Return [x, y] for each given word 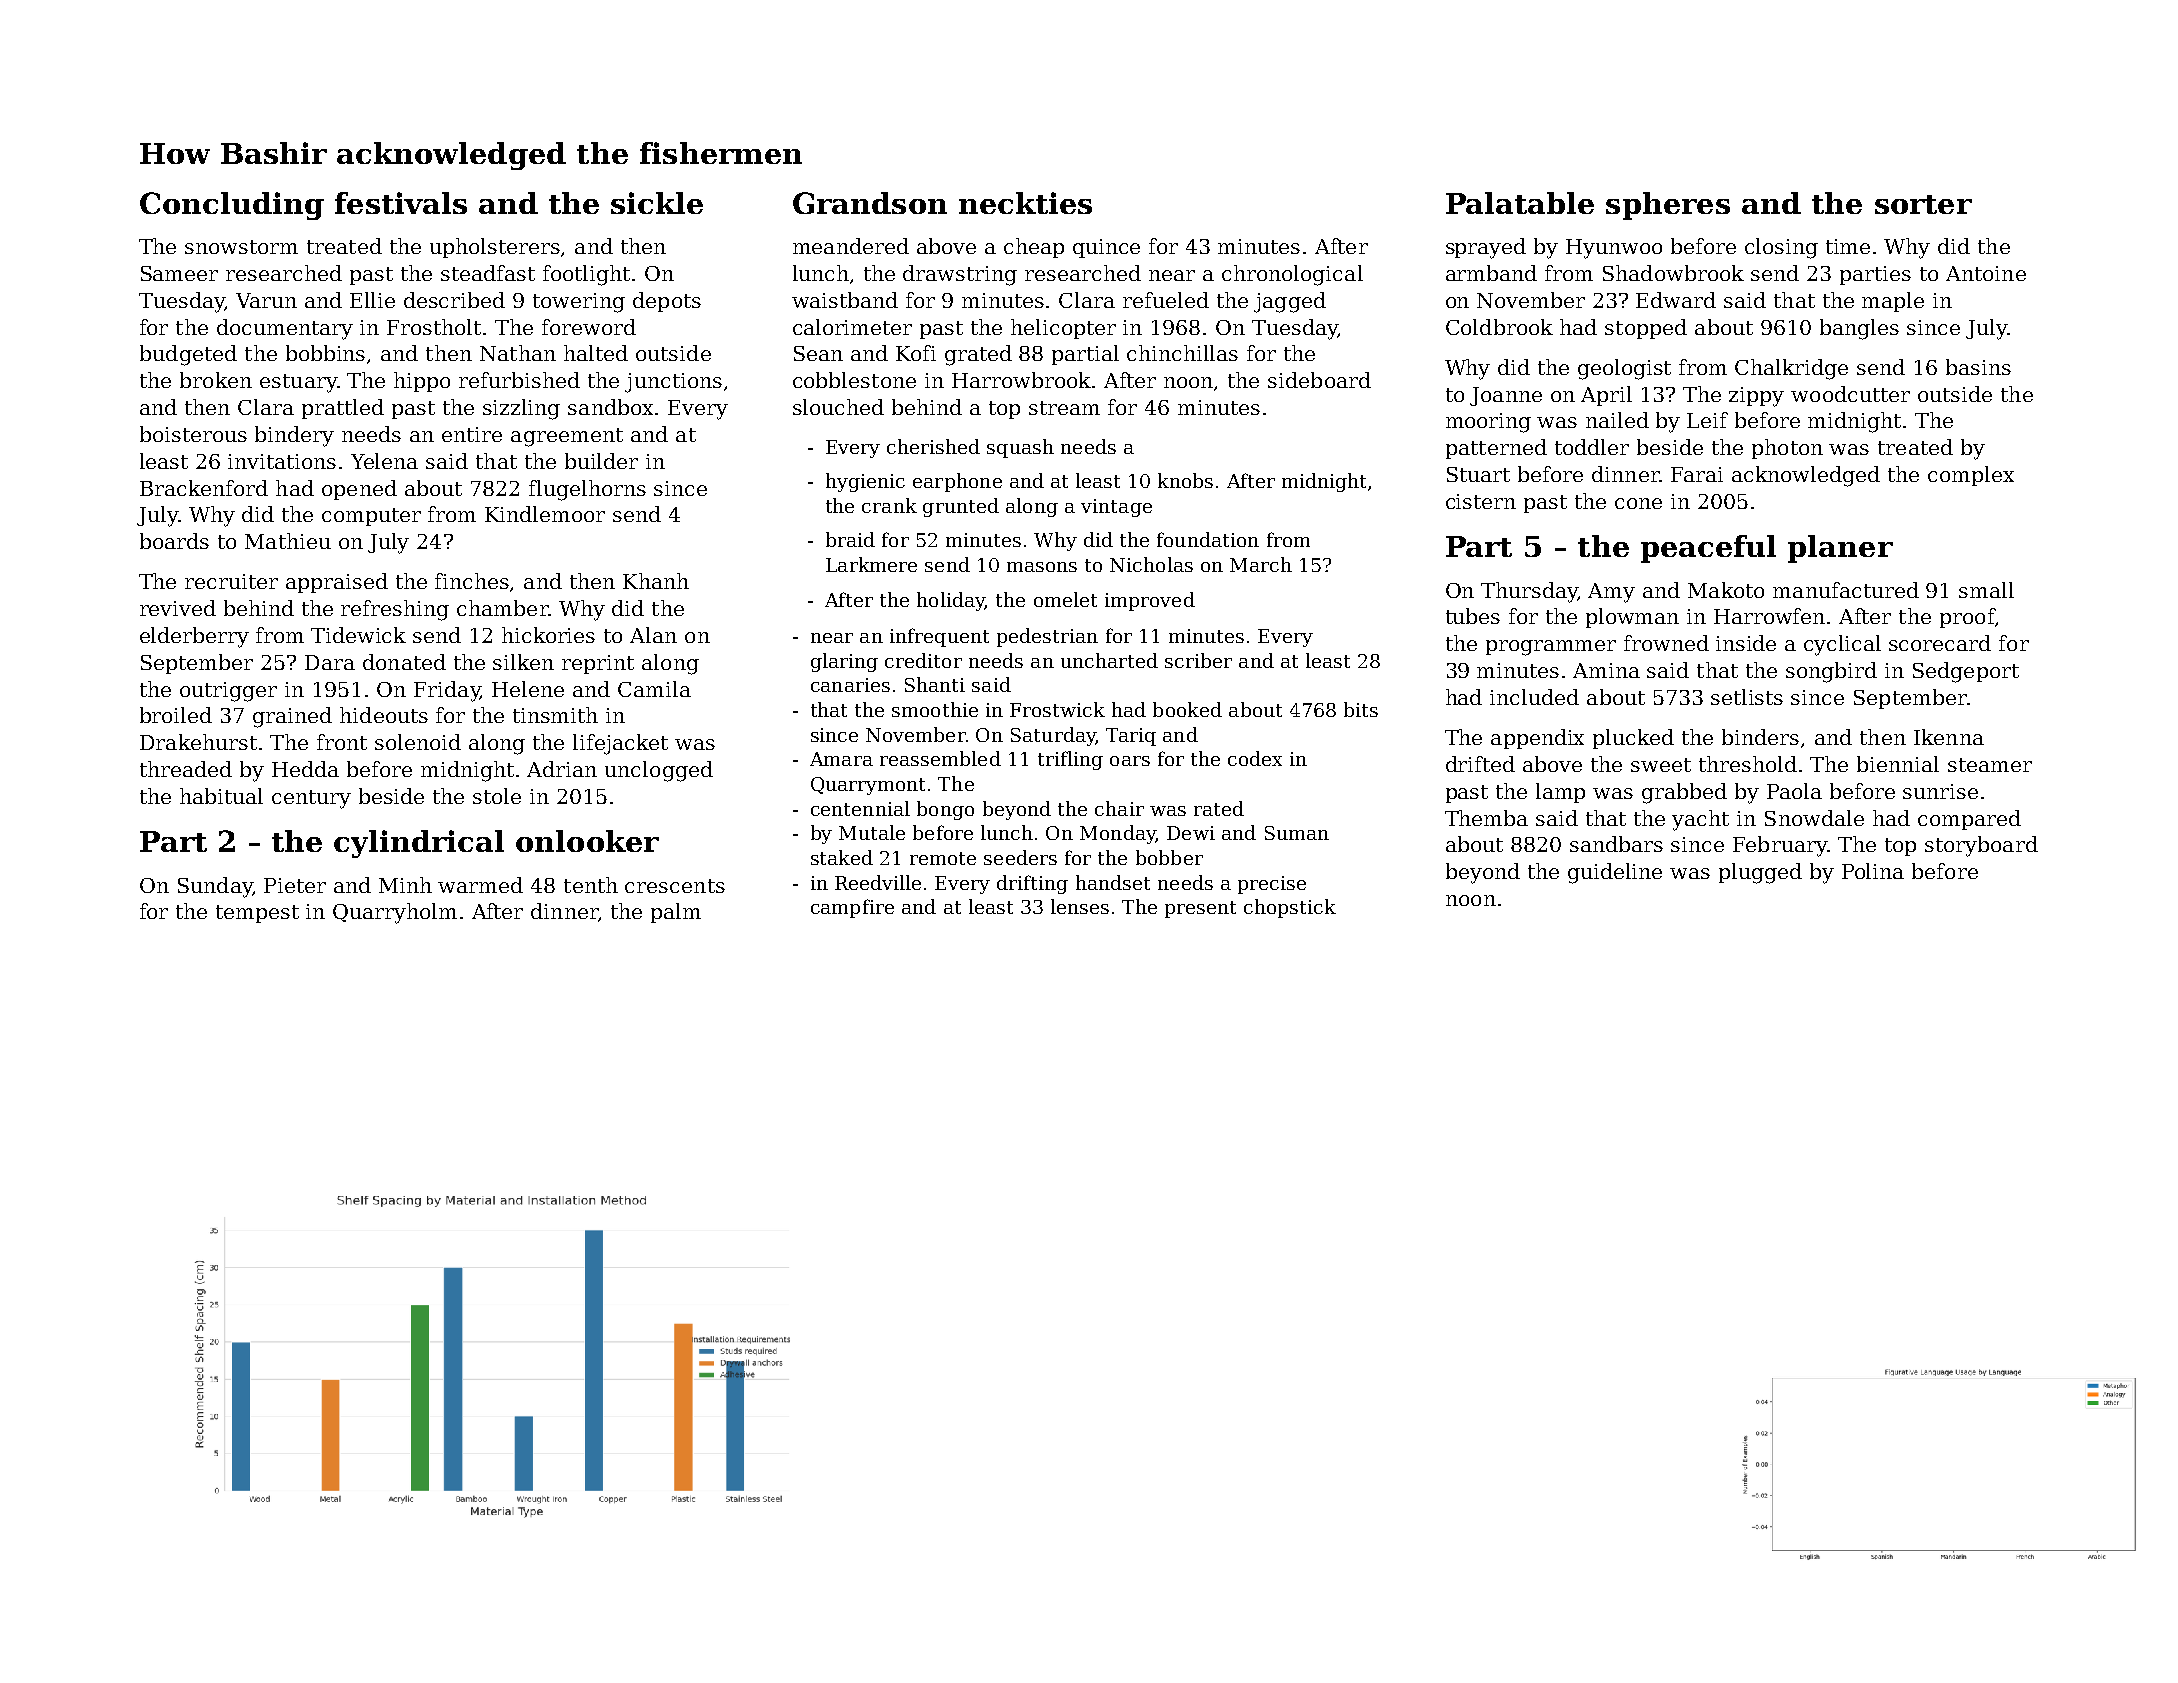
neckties [1025, 203]
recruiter [231, 581]
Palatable [1520, 203]
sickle [657, 203]
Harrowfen [1769, 616]
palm [676, 913]
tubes [1473, 616]
